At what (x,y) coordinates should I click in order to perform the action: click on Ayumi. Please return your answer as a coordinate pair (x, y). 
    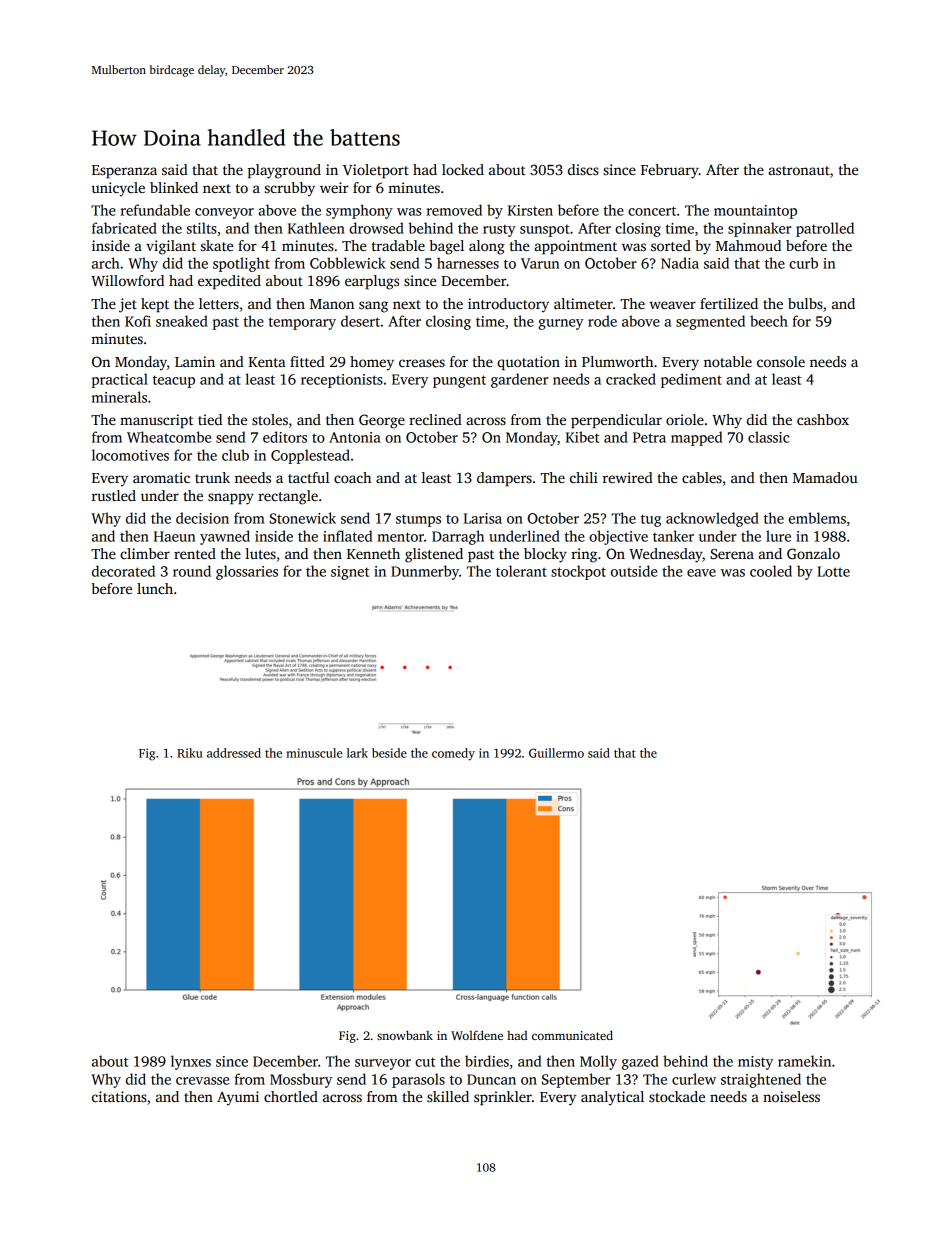
    Looking at the image, I should click on (238, 1098).
